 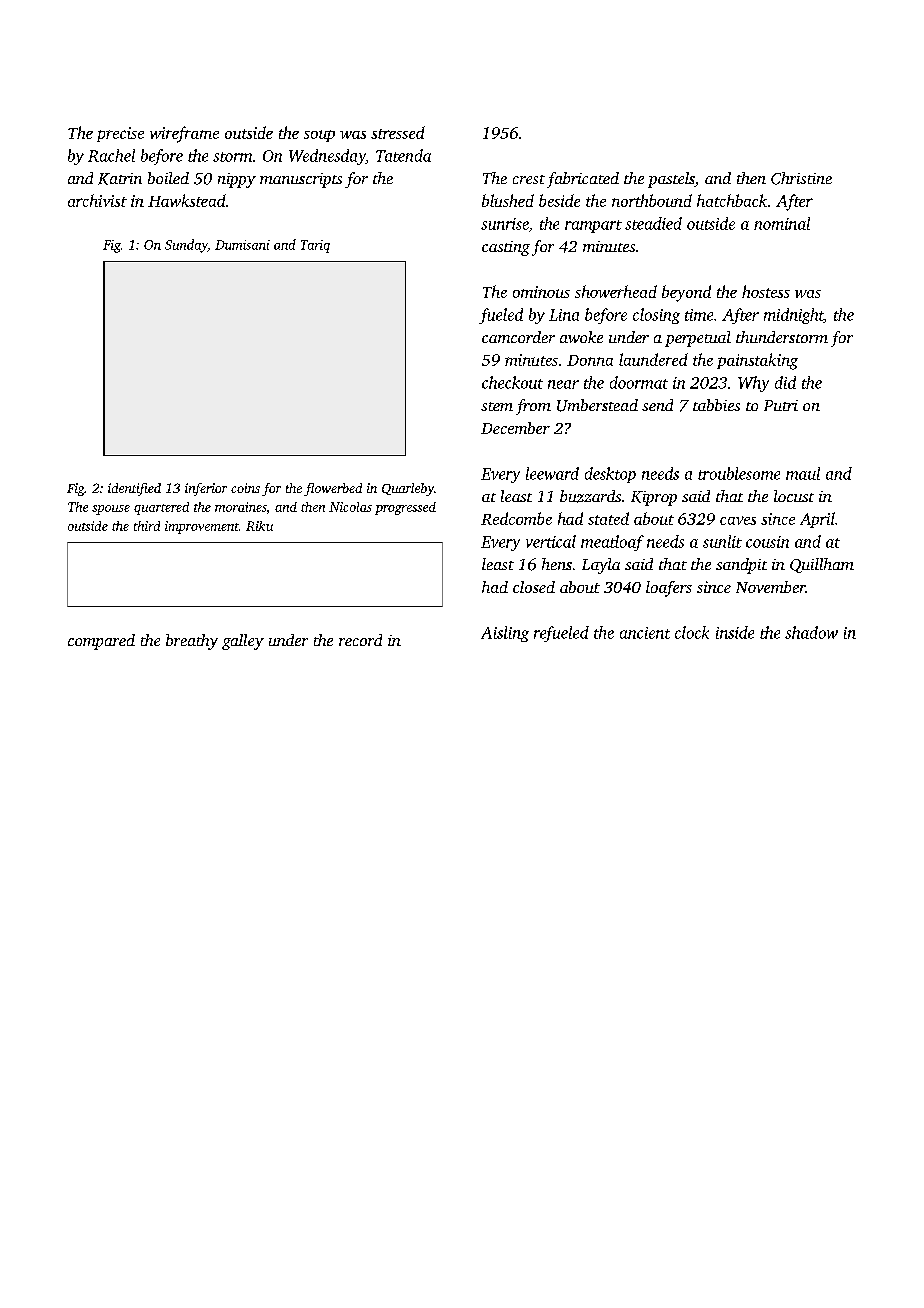 What do you see at coordinates (101, 642) in the screenshot?
I see `compared` at bounding box center [101, 642].
